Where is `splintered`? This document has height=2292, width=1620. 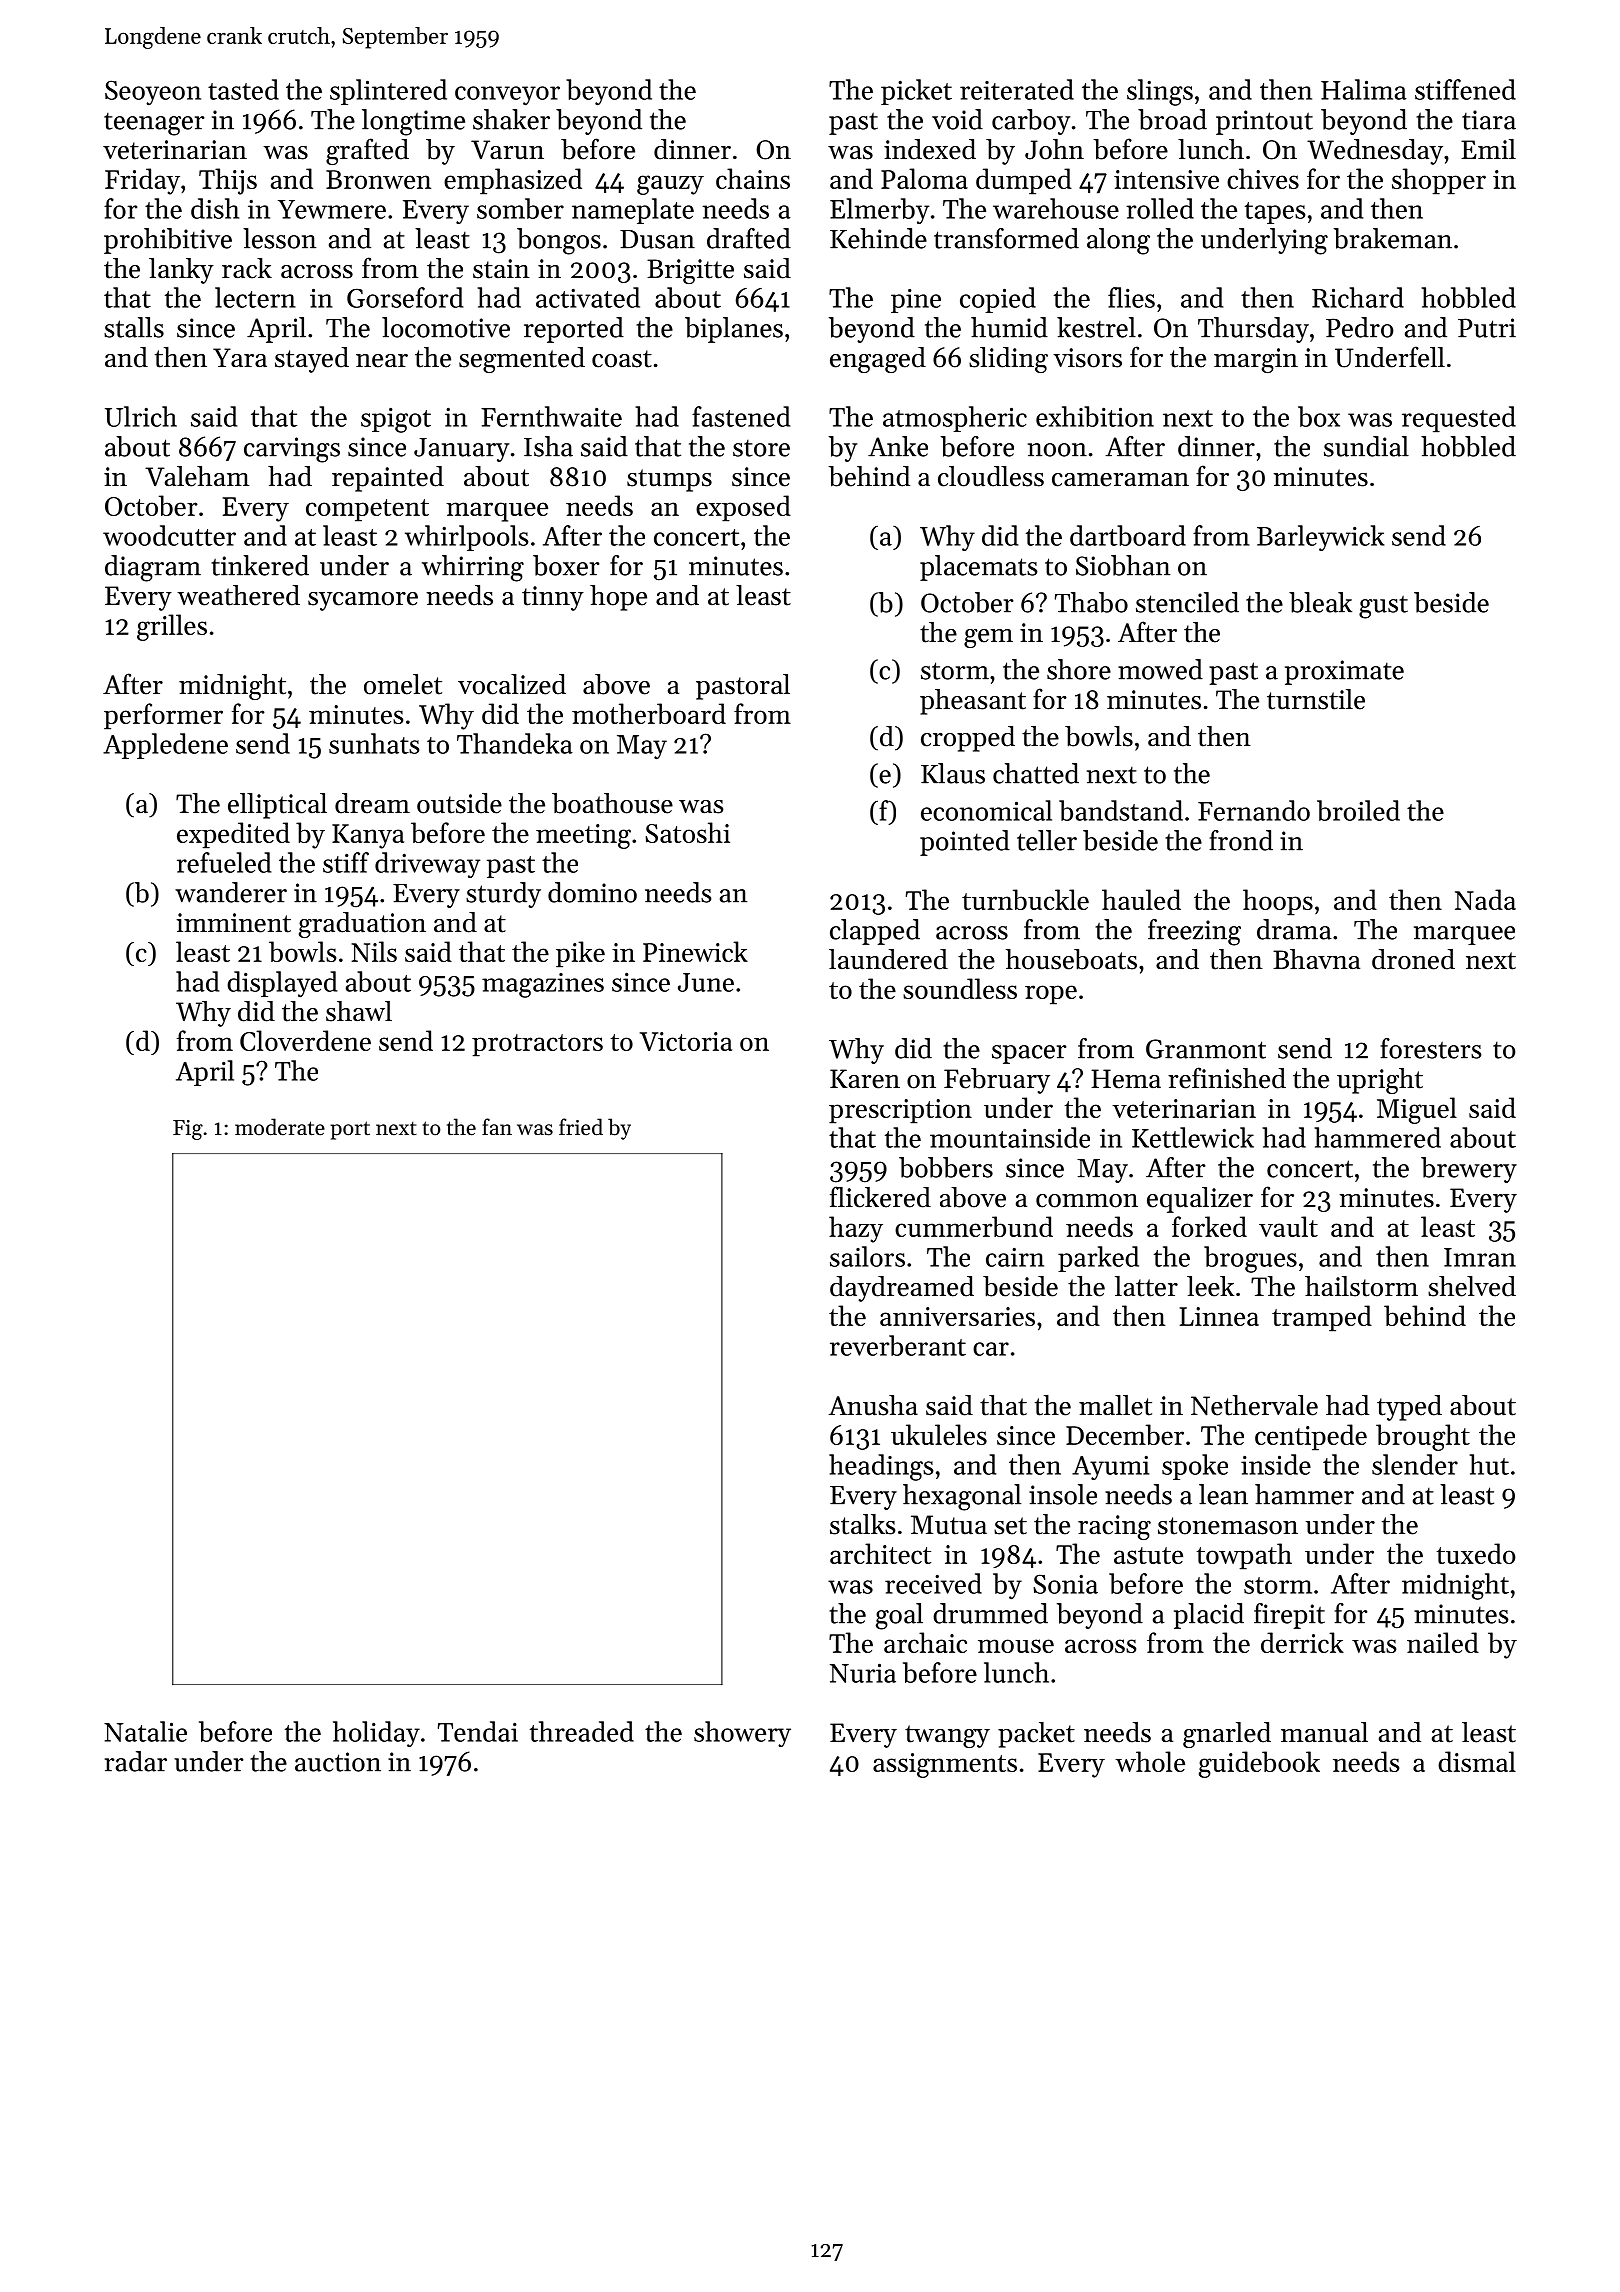
splintered is located at coordinates (388, 92).
